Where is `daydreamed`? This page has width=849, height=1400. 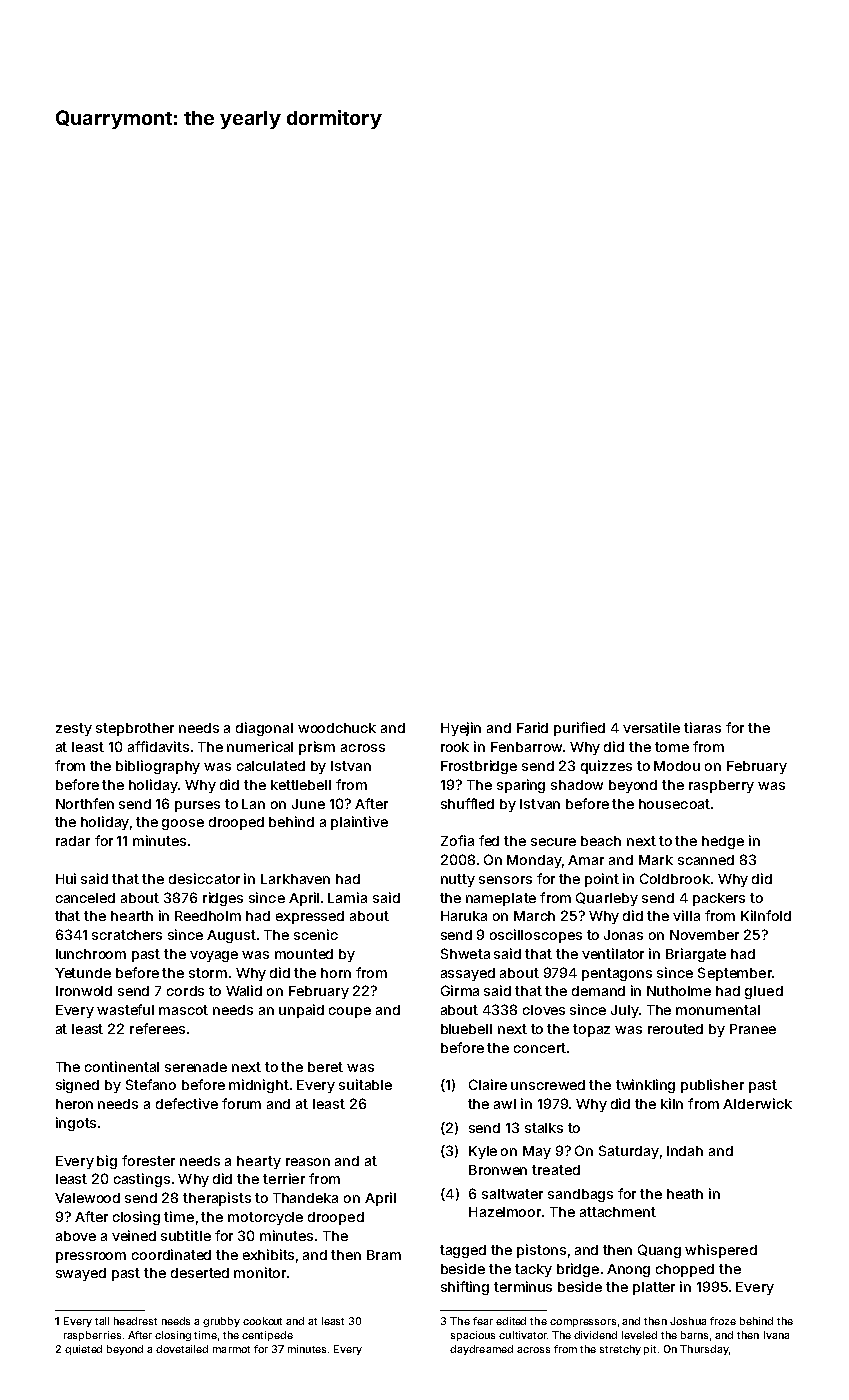
daydreamed is located at coordinates (481, 1350).
